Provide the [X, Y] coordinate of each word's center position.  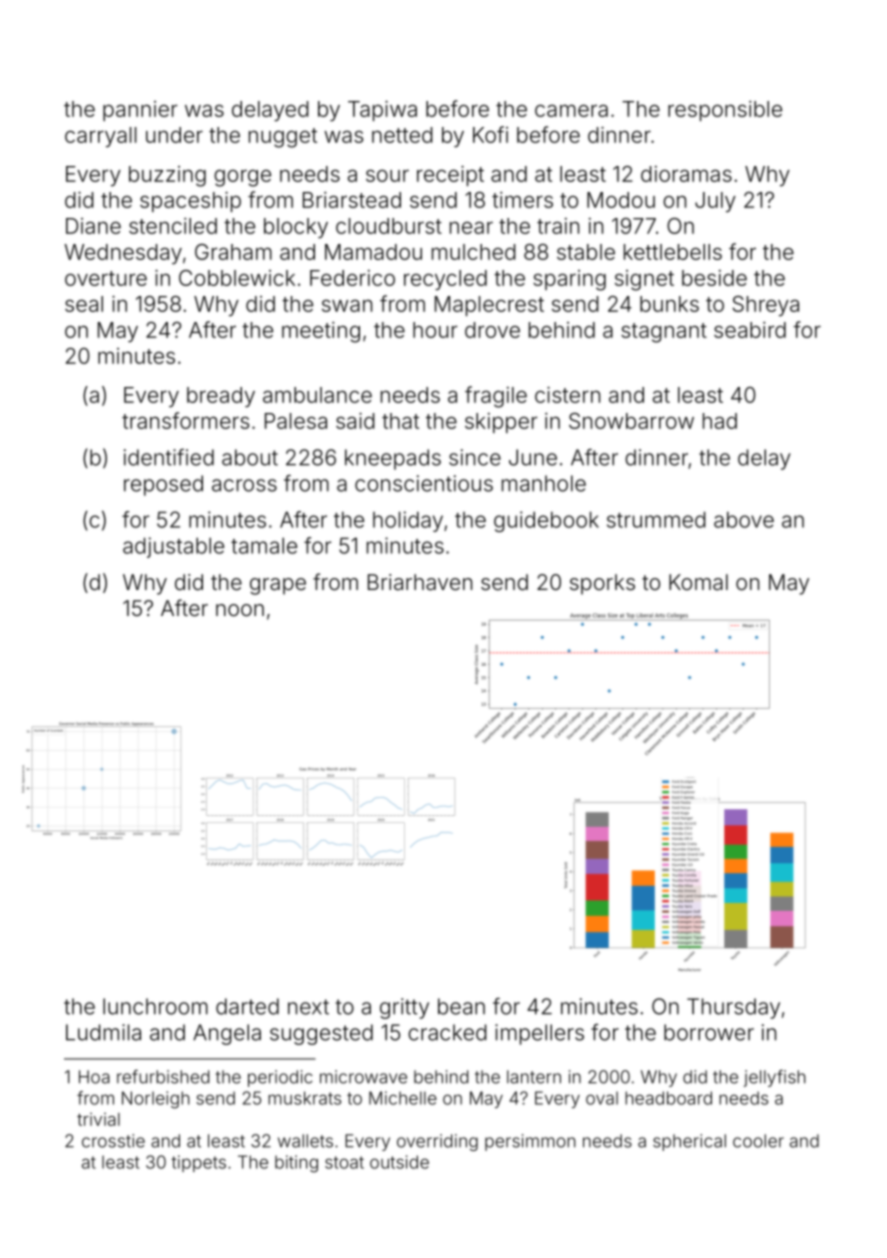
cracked [447, 1032]
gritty [404, 1008]
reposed [163, 485]
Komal [698, 582]
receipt [450, 176]
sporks [602, 584]
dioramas [686, 174]
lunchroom [155, 1006]
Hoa [94, 1077]
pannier [140, 111]
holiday [408, 521]
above [744, 520]
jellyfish [774, 1078]
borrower [709, 1032]
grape [278, 586]
